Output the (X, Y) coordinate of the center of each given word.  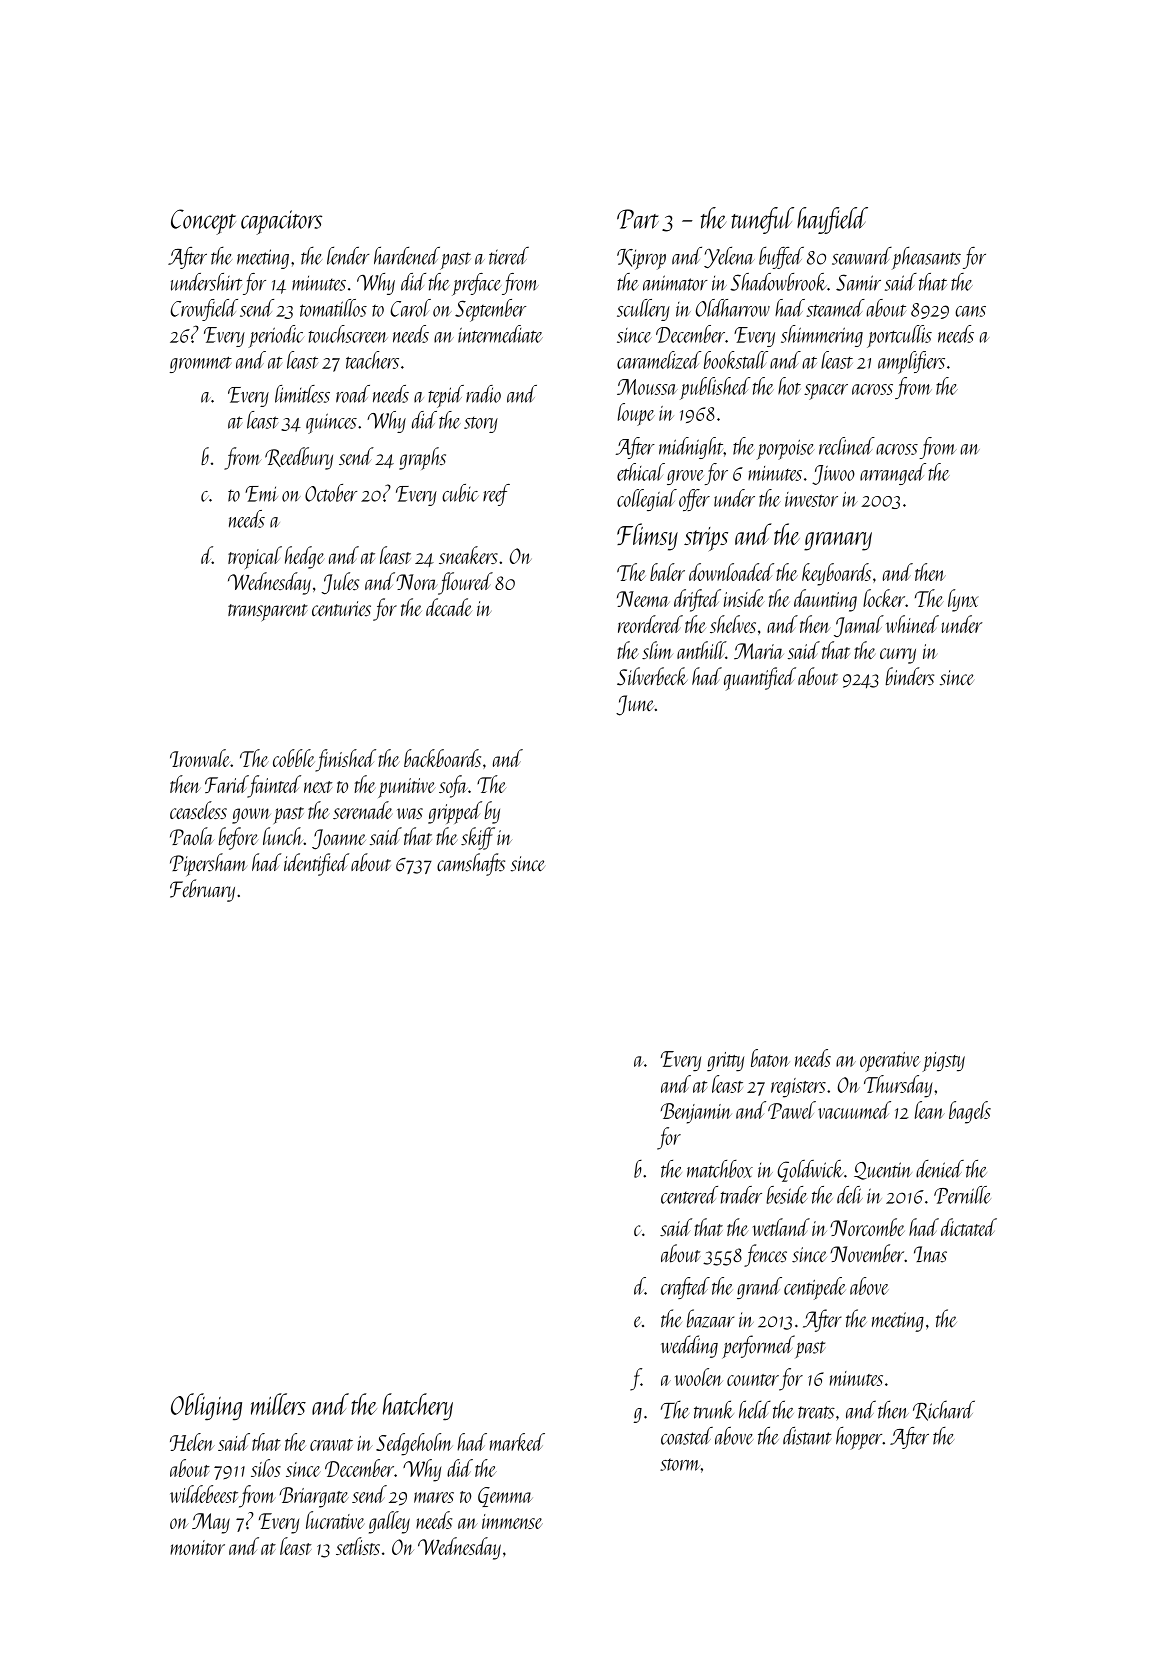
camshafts (471, 864)
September (490, 310)
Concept (203, 222)
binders (910, 676)
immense (512, 1521)
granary (838, 541)
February (202, 890)
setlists (358, 1546)
